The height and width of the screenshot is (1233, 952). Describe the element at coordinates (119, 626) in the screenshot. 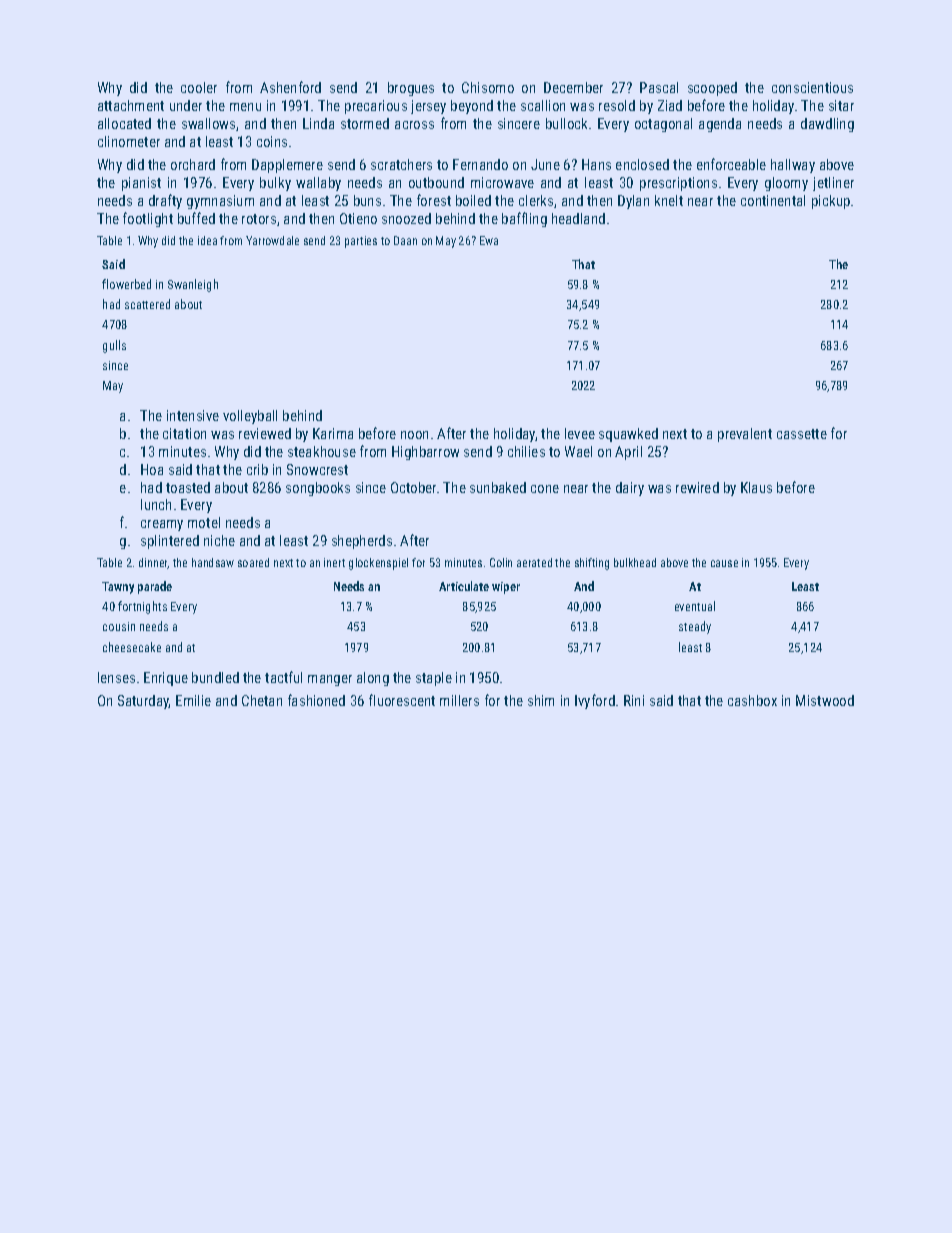

I see `cousin` at that location.
